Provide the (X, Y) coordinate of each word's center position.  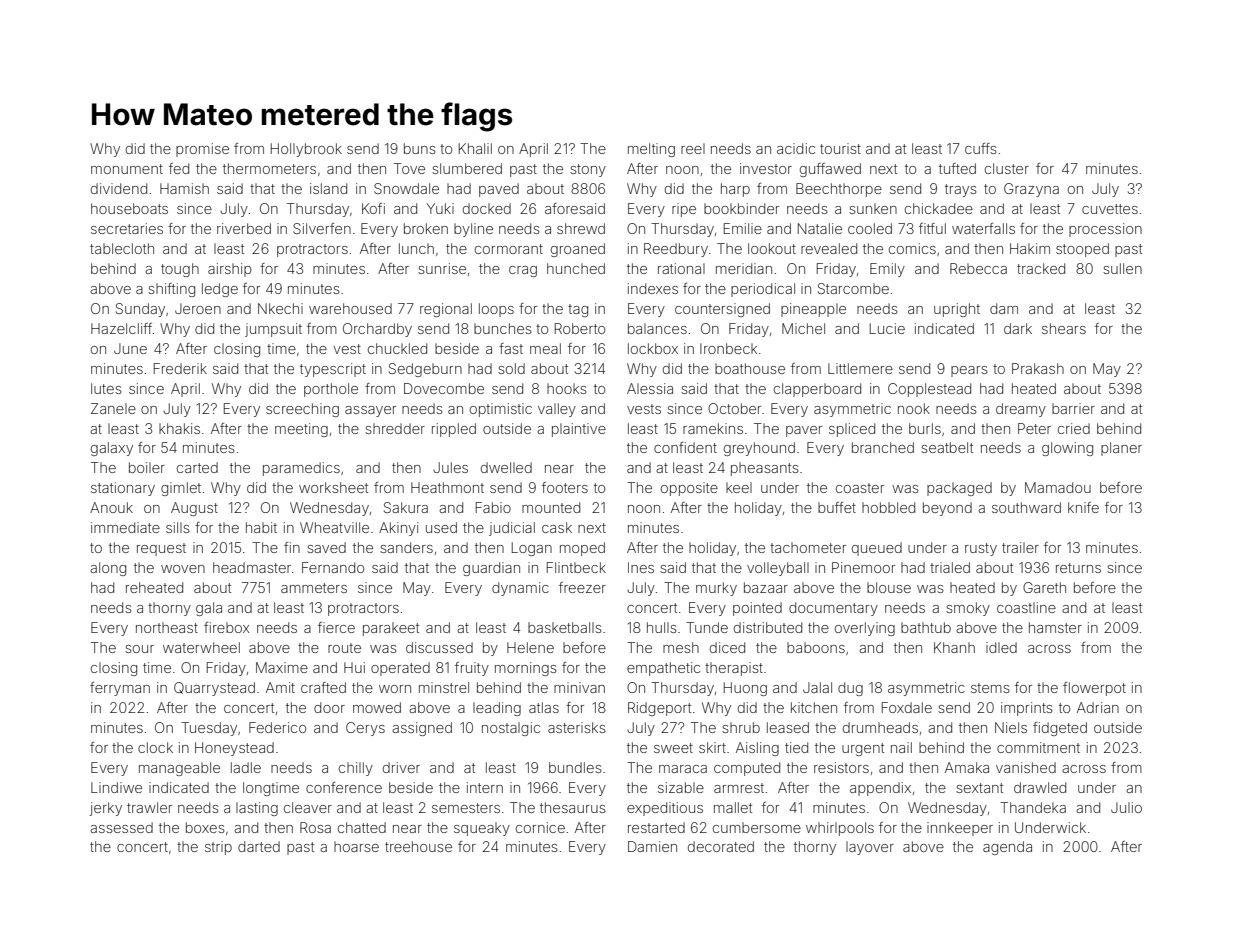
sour (139, 649)
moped (582, 549)
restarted (656, 827)
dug (850, 689)
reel (693, 148)
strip (218, 848)
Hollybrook (306, 150)
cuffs (981, 148)
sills (178, 527)
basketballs (565, 627)
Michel (803, 328)
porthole (331, 390)
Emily (887, 270)
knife (1083, 507)
